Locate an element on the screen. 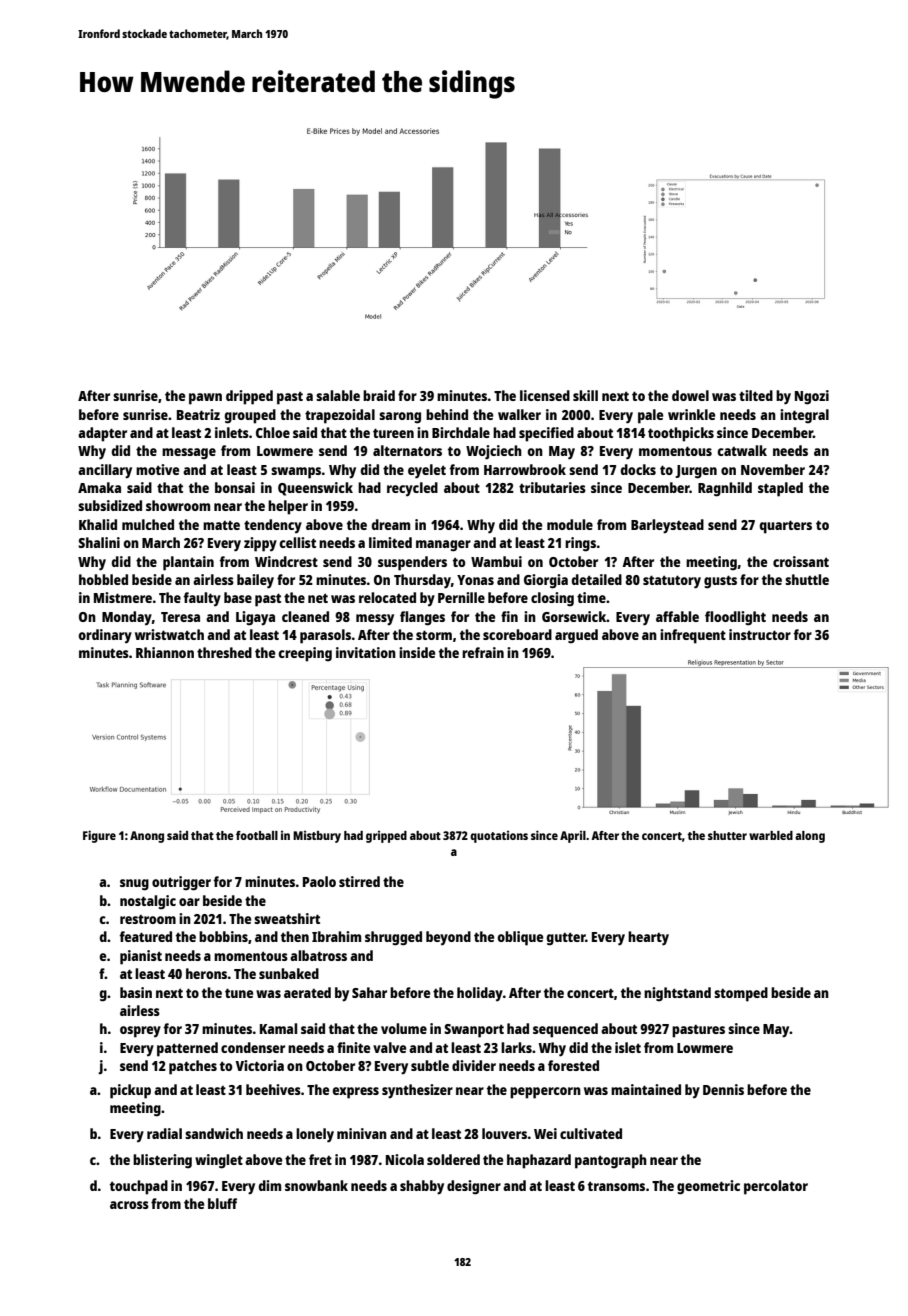 The height and width of the screenshot is (1316, 908). featured is located at coordinates (146, 936).
